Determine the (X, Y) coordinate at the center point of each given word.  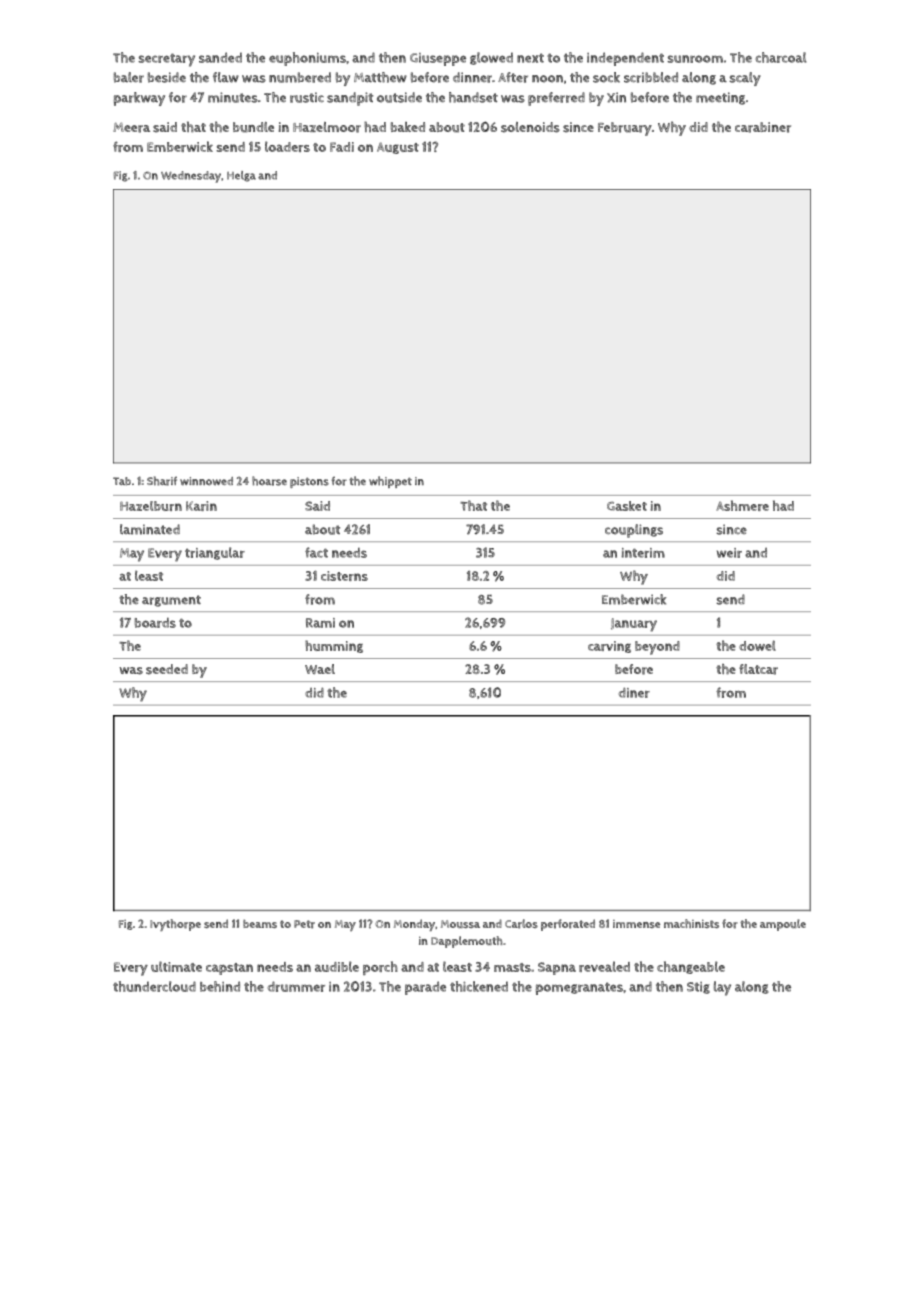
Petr (304, 924)
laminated (150, 529)
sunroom (695, 59)
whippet (390, 482)
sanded (220, 57)
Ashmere (742, 505)
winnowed (206, 481)
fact (316, 552)
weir (729, 553)
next (530, 58)
